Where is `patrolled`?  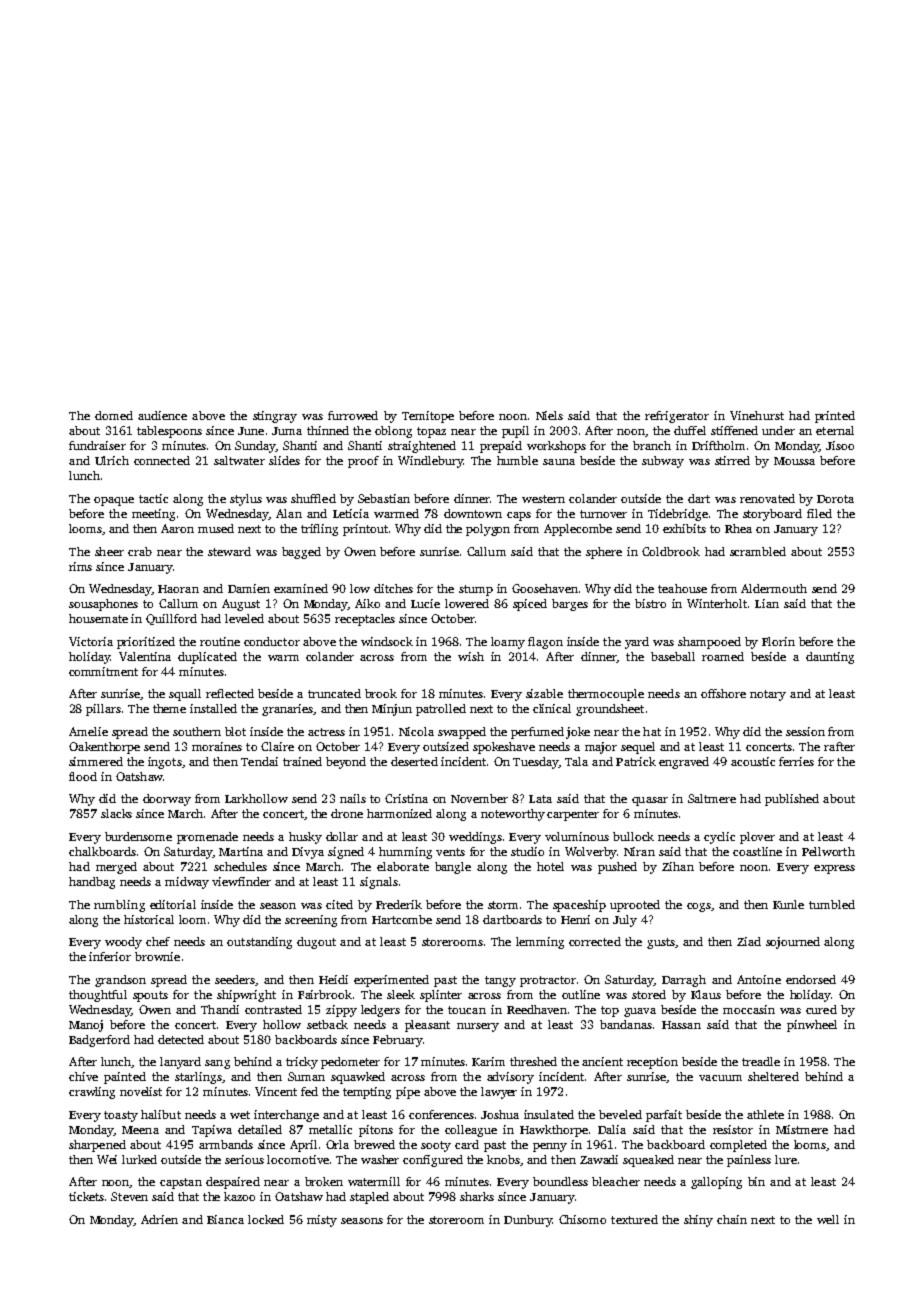
patrolled is located at coordinates (441, 710).
